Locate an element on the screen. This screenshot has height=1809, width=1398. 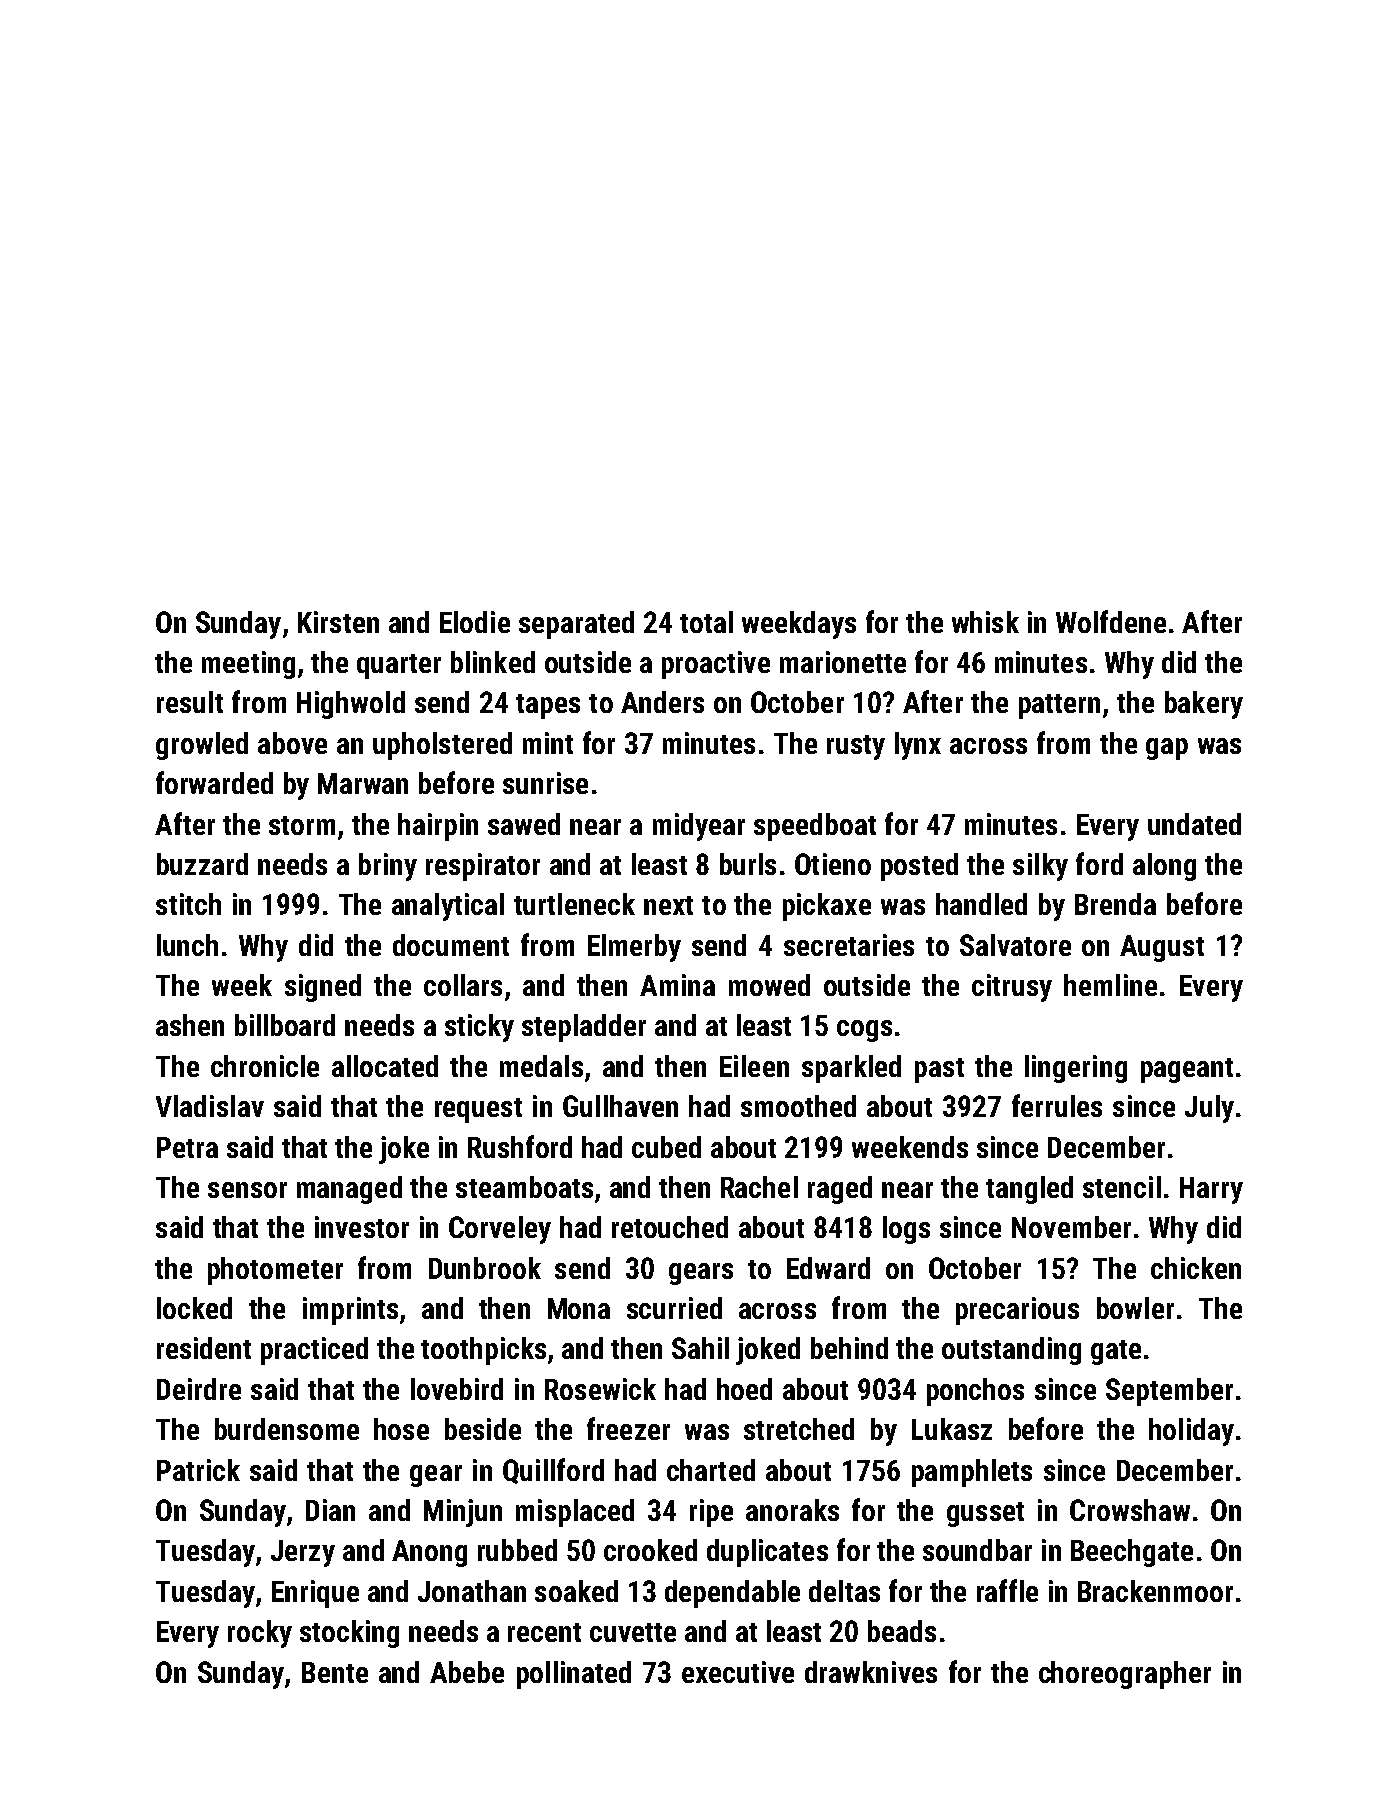
bakery is located at coordinates (1204, 705).
